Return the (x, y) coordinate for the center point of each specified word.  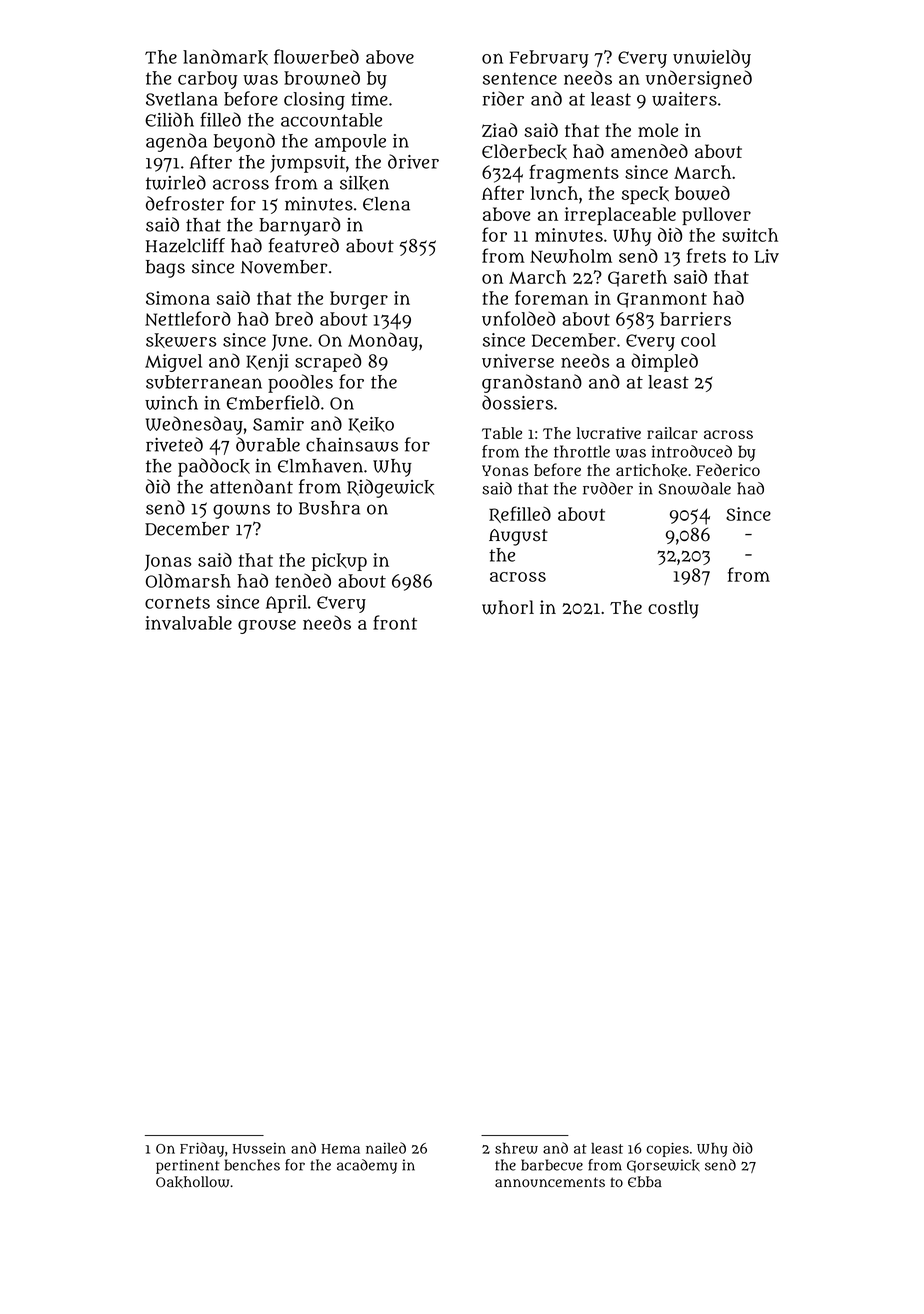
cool (698, 340)
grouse (267, 627)
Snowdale (694, 488)
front (395, 622)
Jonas (168, 563)
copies (667, 1150)
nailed (386, 1148)
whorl (508, 607)
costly (673, 609)
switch (750, 235)
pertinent (188, 1166)
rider (503, 98)
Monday (383, 341)
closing (314, 101)
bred (294, 318)
